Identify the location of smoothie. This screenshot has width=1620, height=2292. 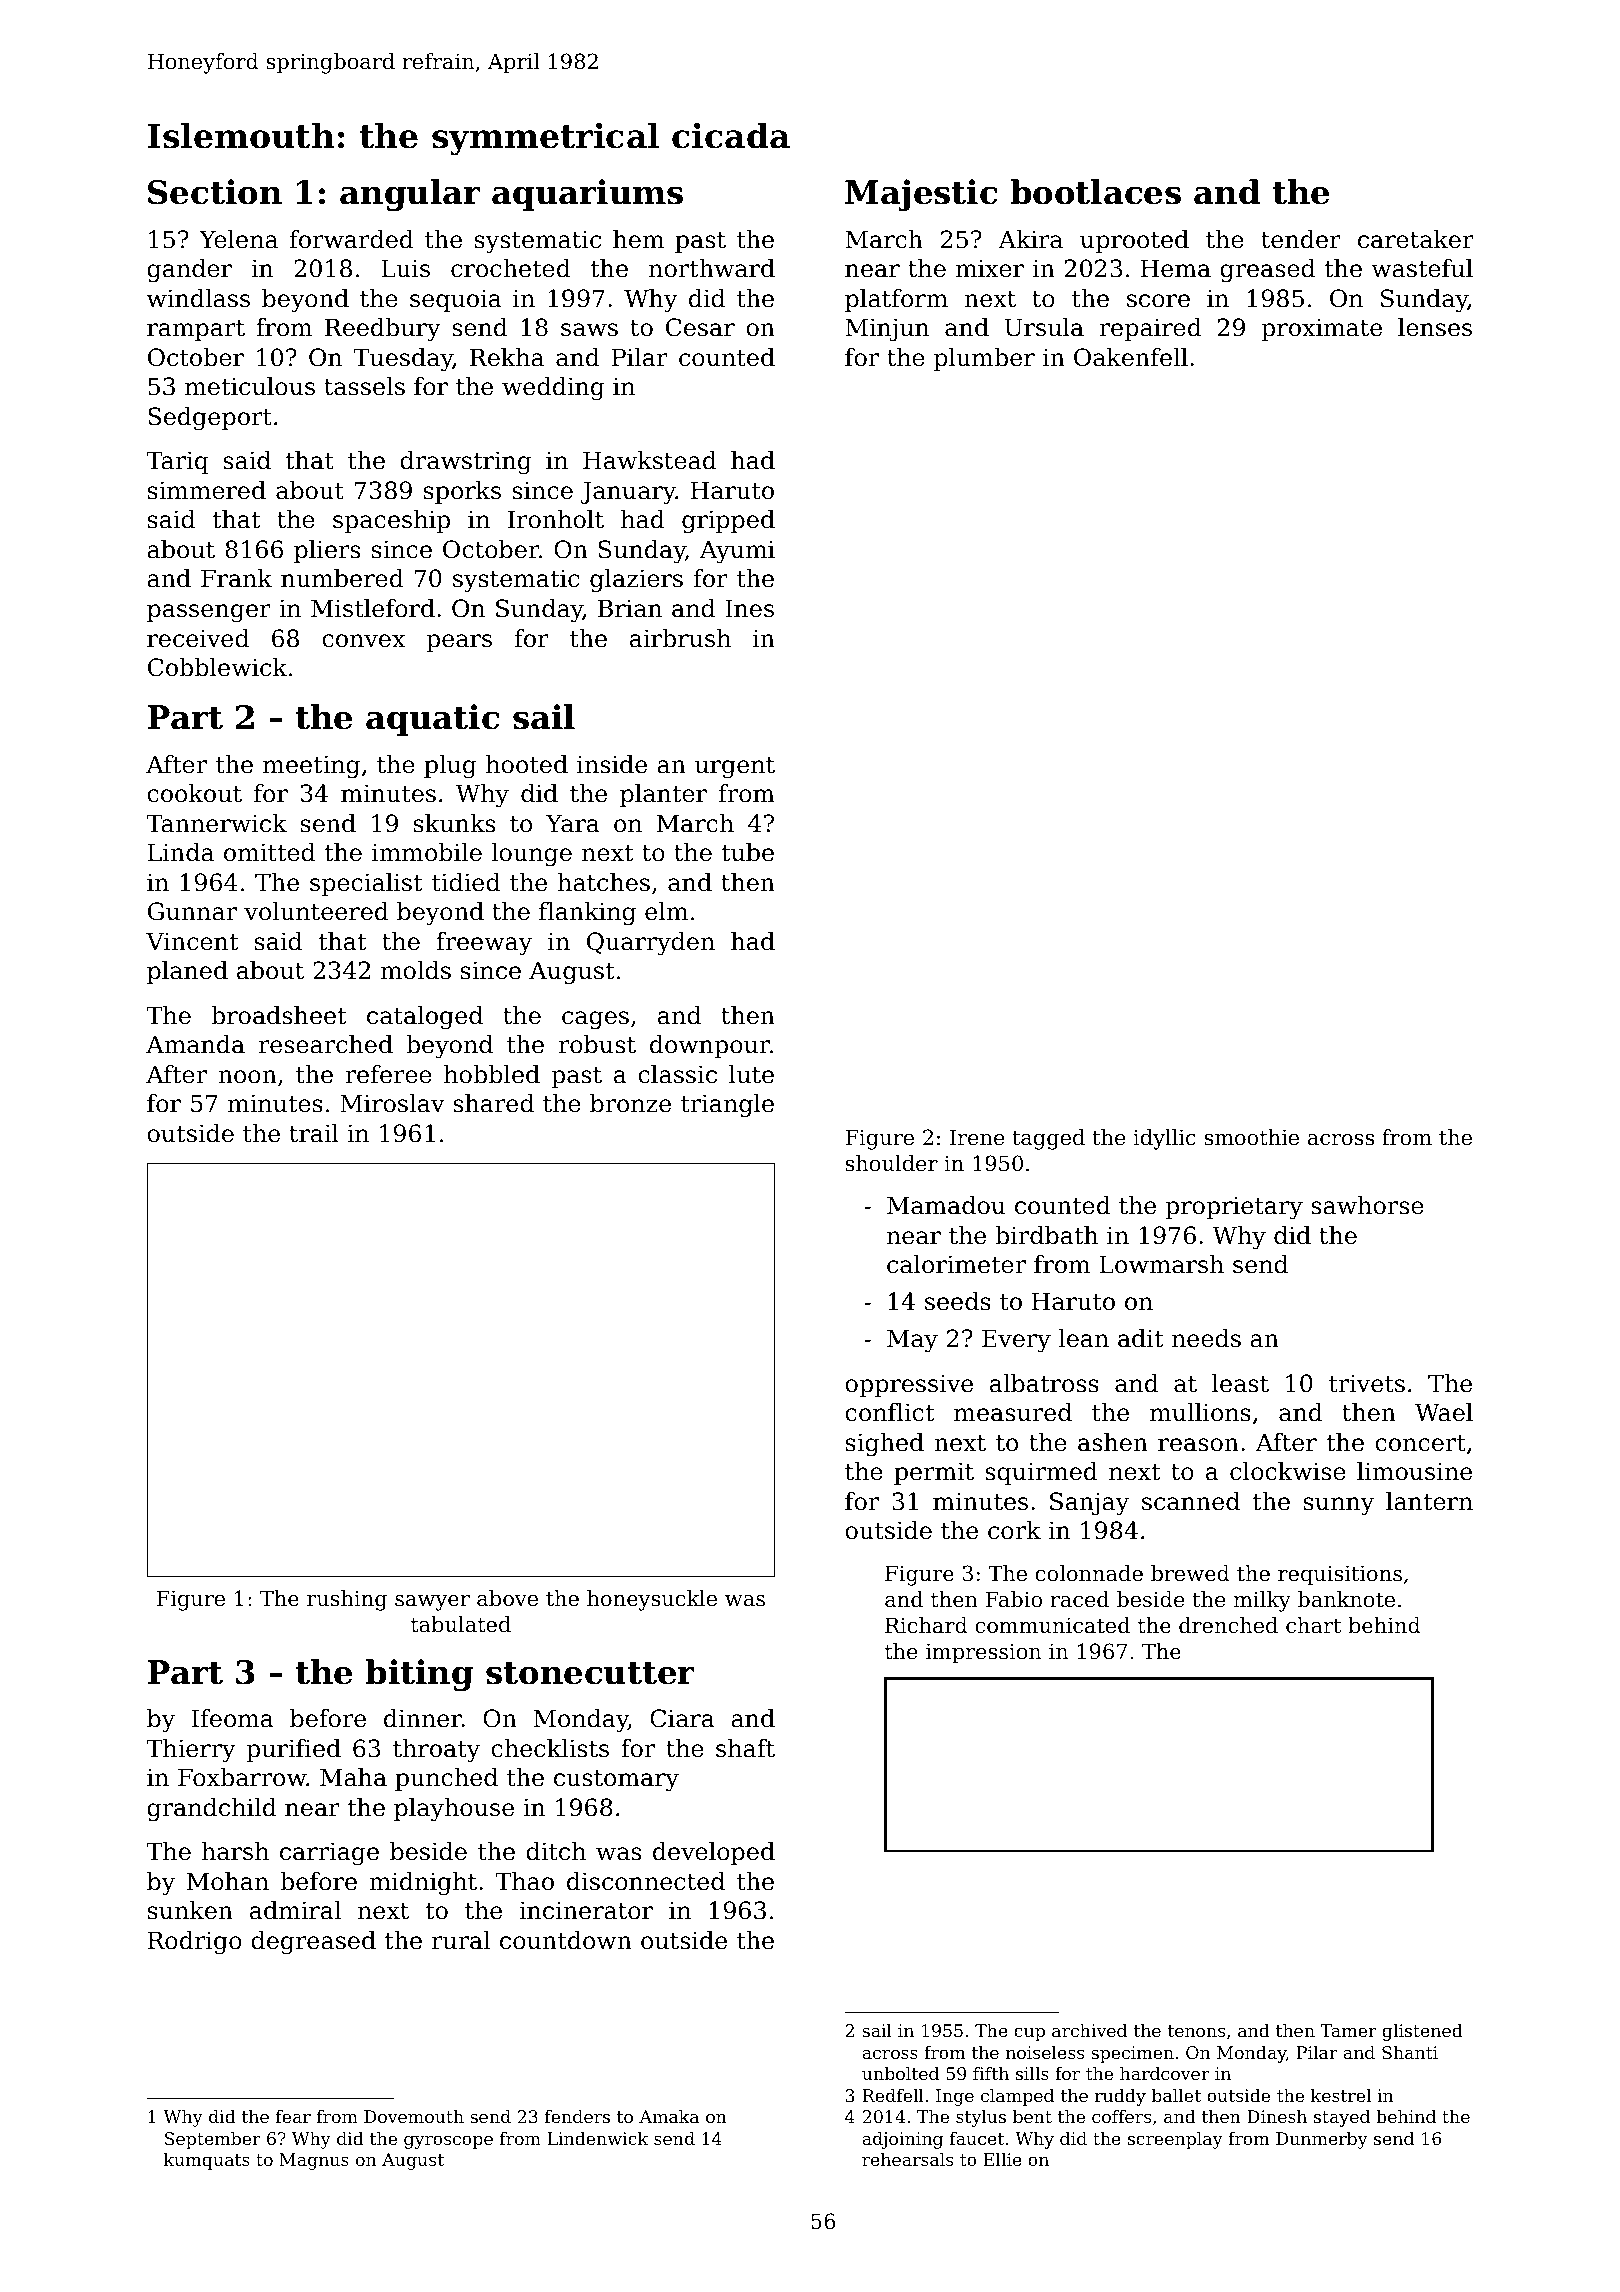
(1251, 1137).
